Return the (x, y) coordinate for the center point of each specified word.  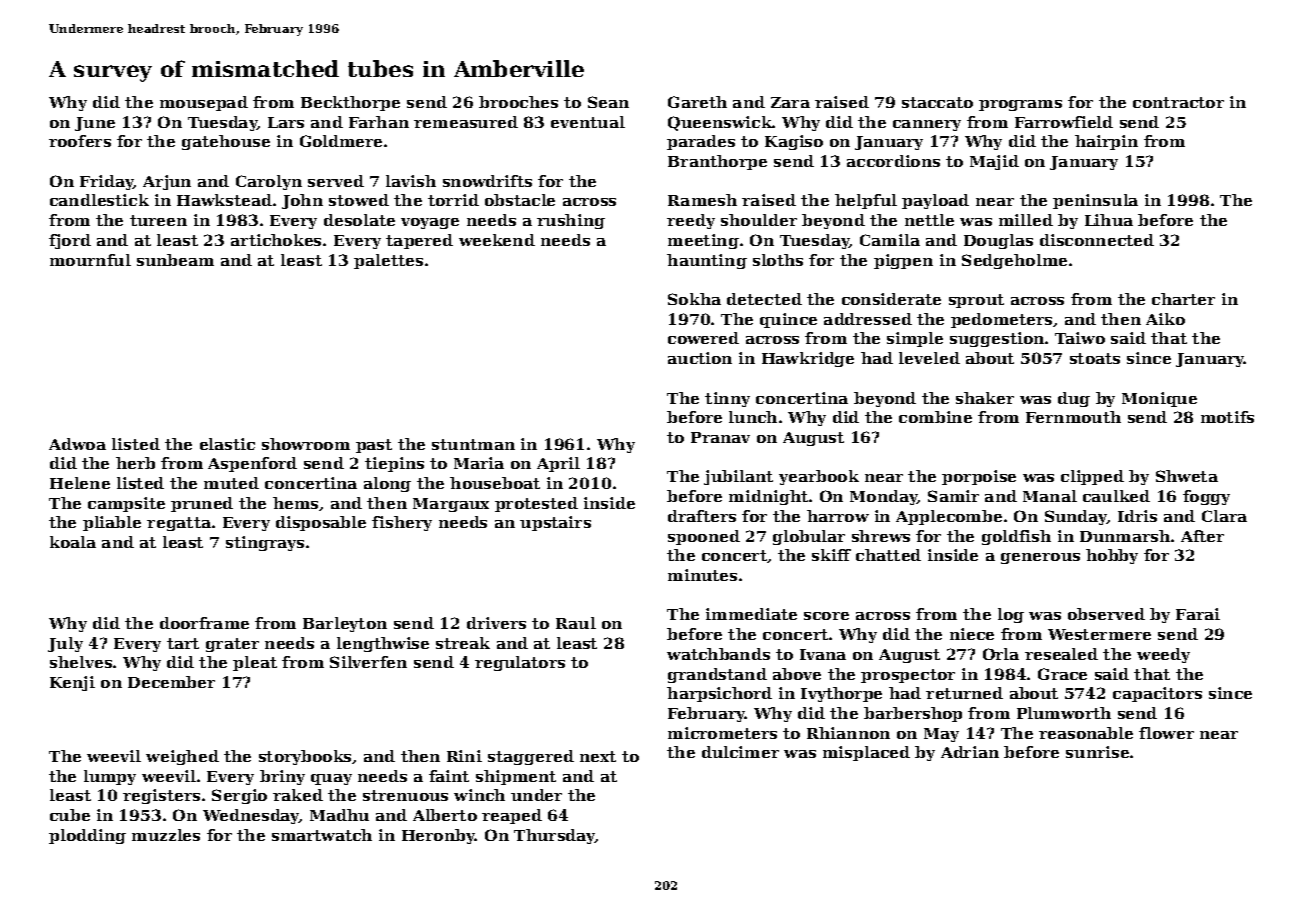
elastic (227, 444)
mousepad (204, 103)
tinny (727, 399)
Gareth (697, 102)
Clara (1224, 516)
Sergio (239, 796)
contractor (1178, 102)
